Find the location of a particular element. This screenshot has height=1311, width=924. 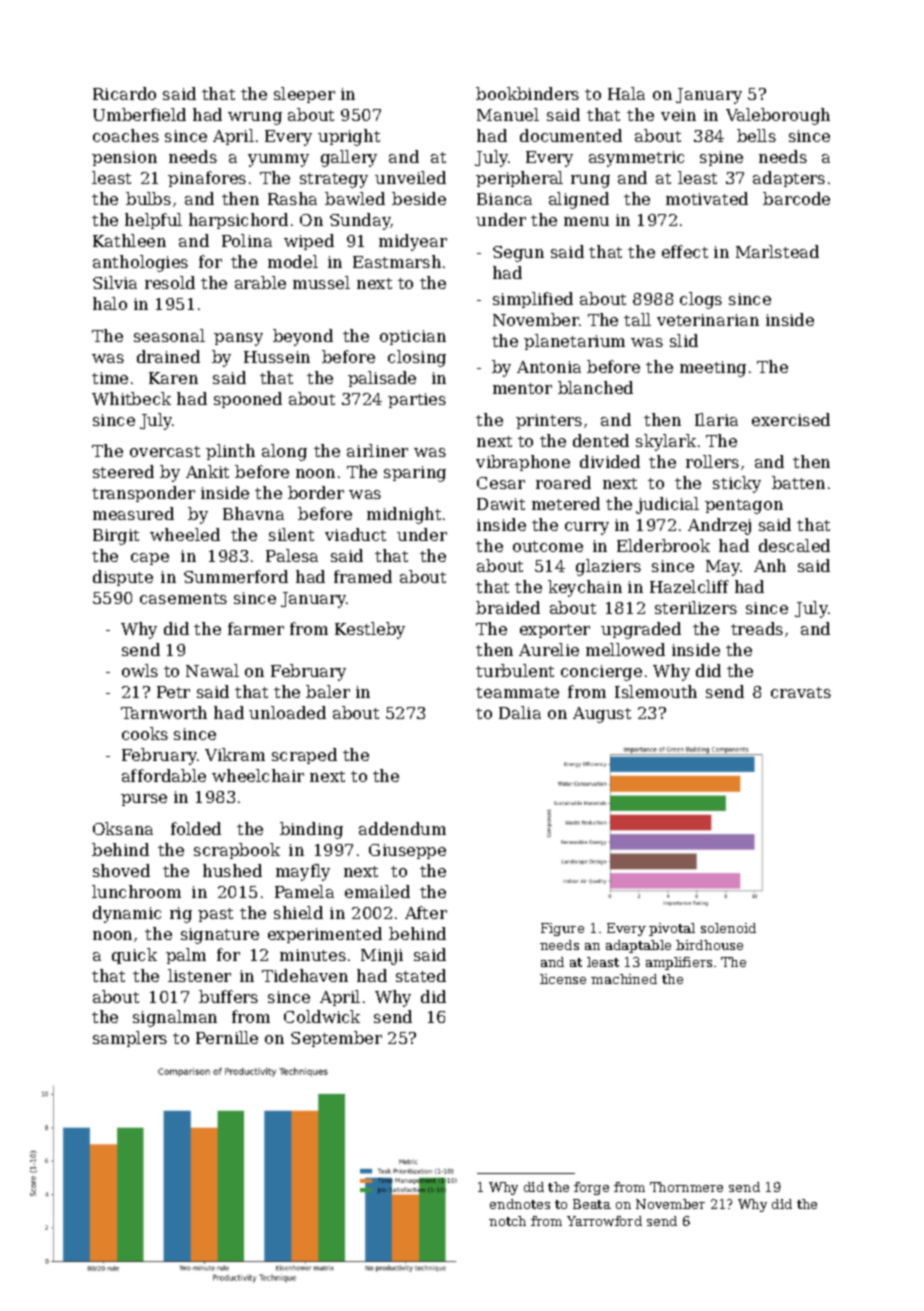

bawled is located at coordinates (355, 198).
